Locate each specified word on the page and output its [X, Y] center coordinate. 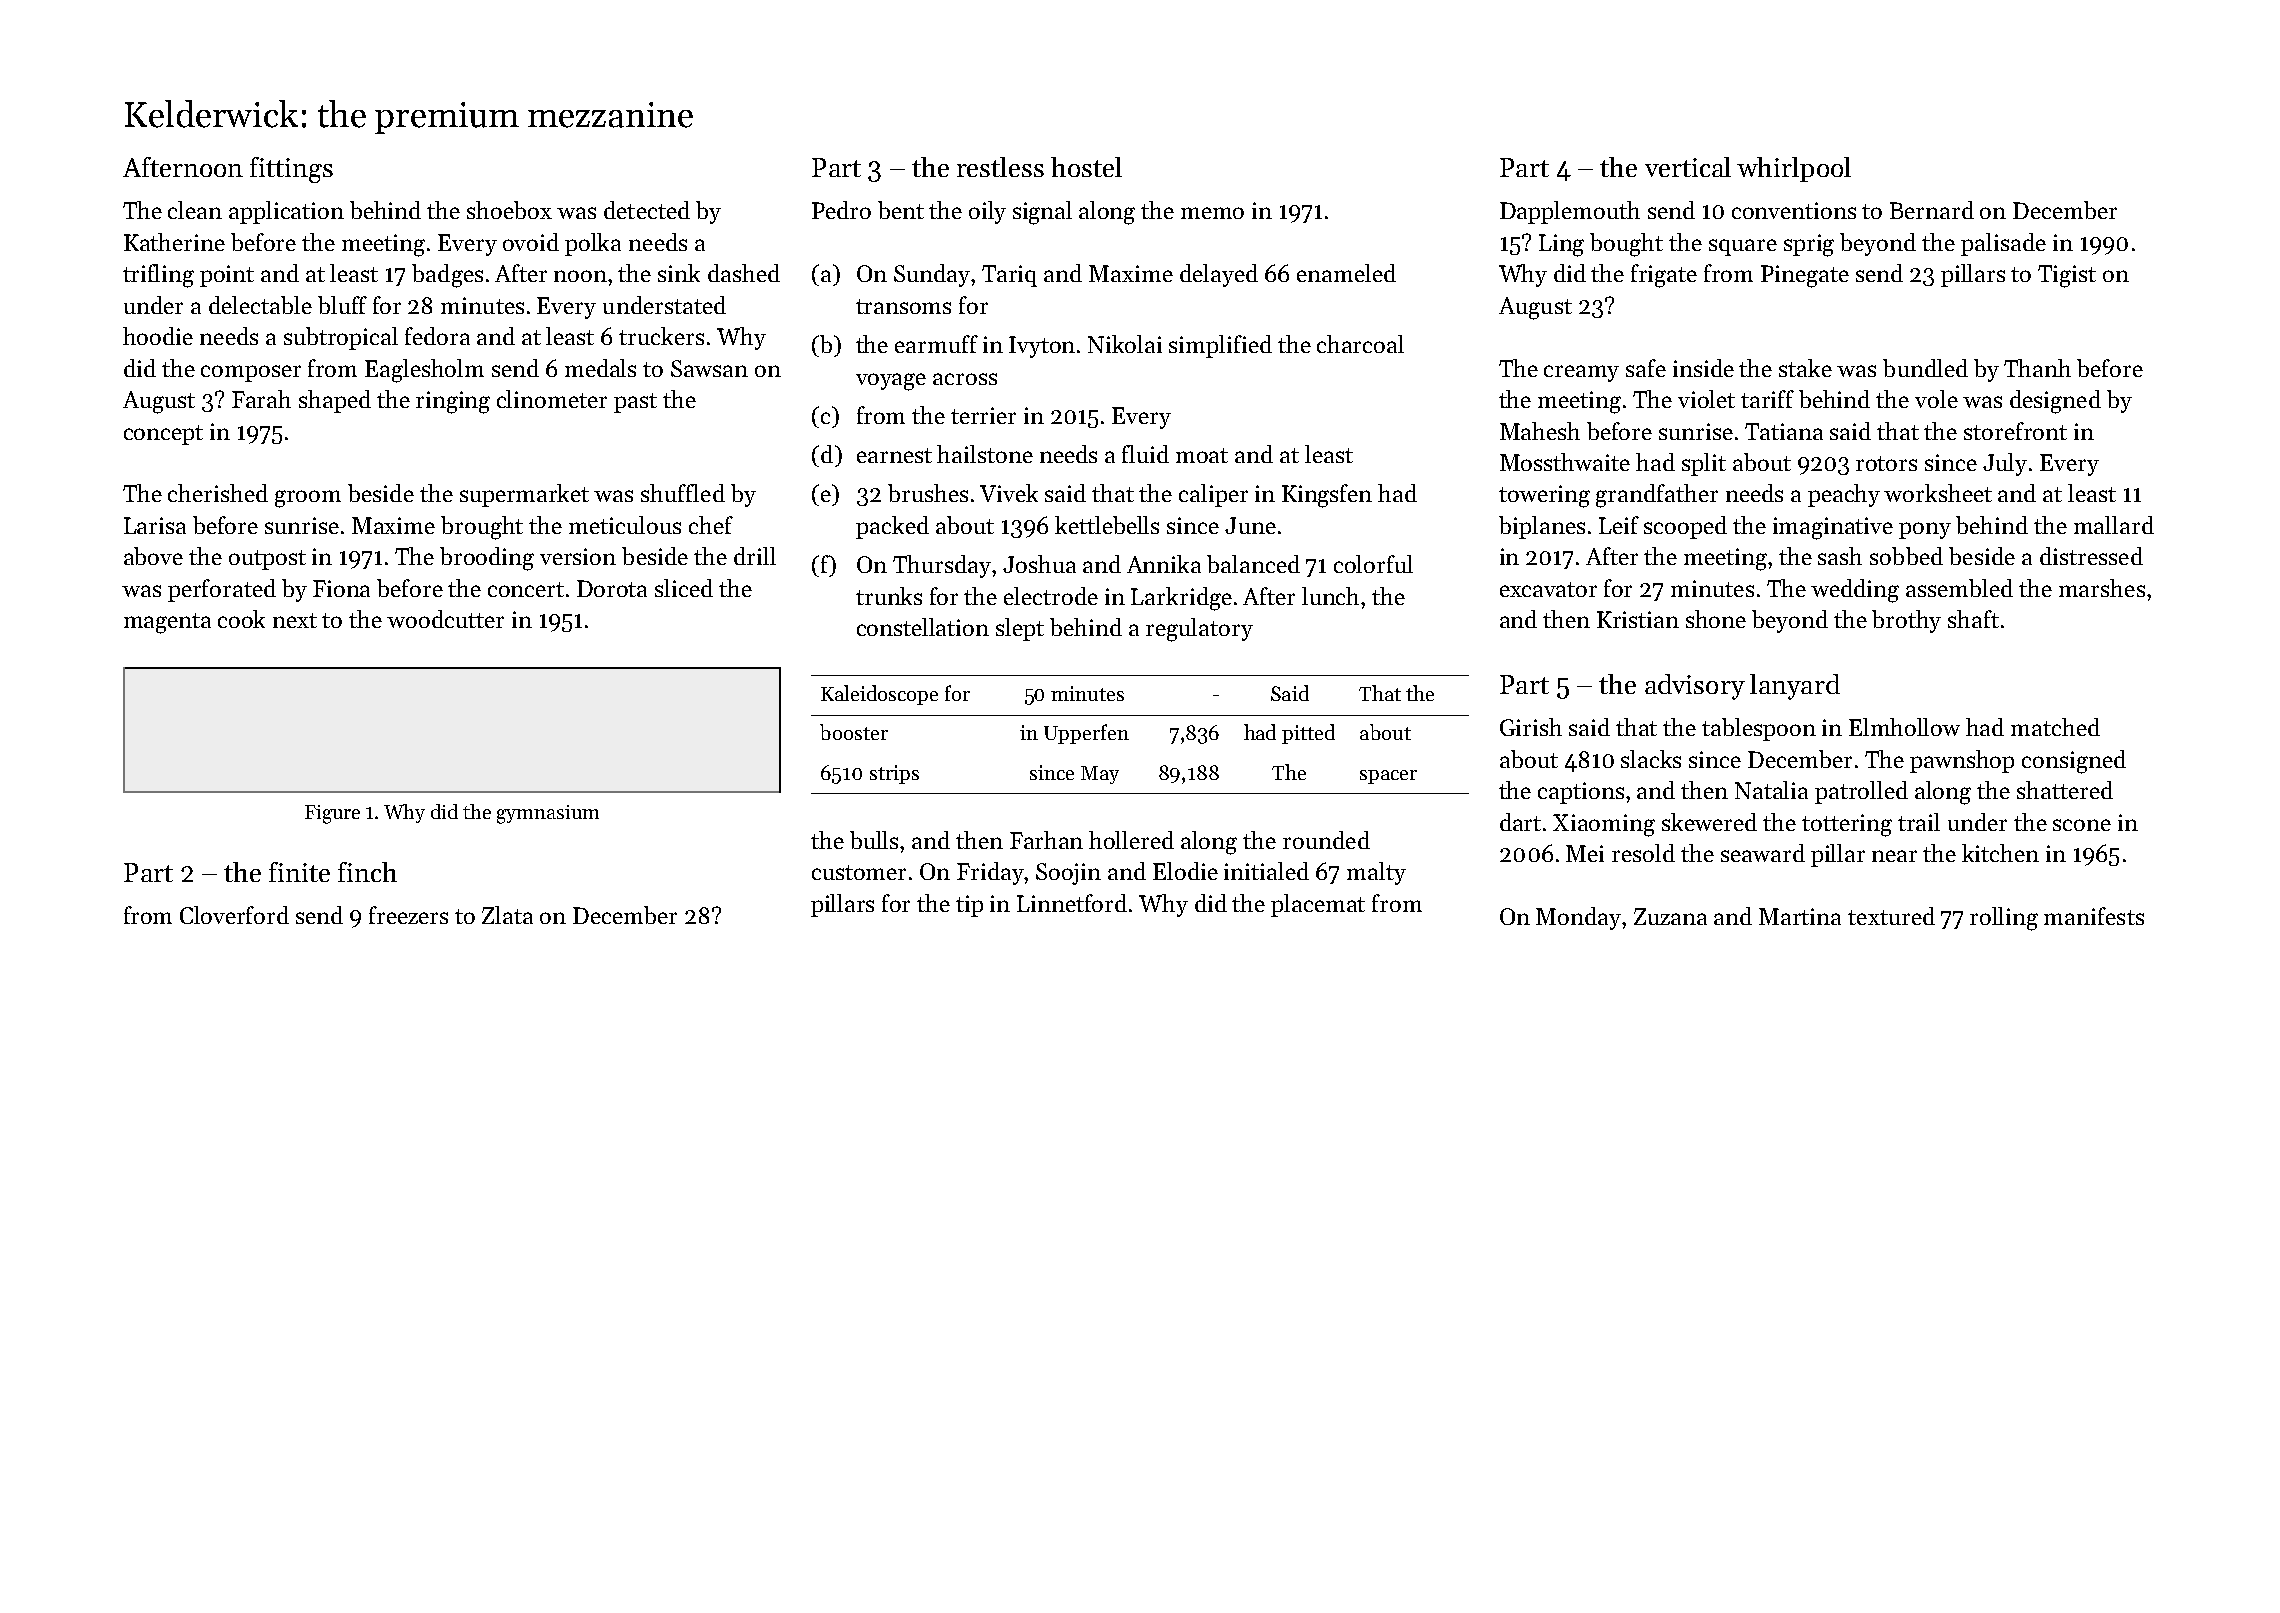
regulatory [1199, 630]
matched [2055, 727]
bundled [1925, 368]
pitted [1308, 734]
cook [241, 619]
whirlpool [1794, 169]
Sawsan [709, 368]
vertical [1688, 167]
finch [367, 872]
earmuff [936, 344]
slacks [1651, 759]
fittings [291, 170]
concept [163, 435]
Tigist [2067, 276]
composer [251, 373]
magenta [167, 623]
